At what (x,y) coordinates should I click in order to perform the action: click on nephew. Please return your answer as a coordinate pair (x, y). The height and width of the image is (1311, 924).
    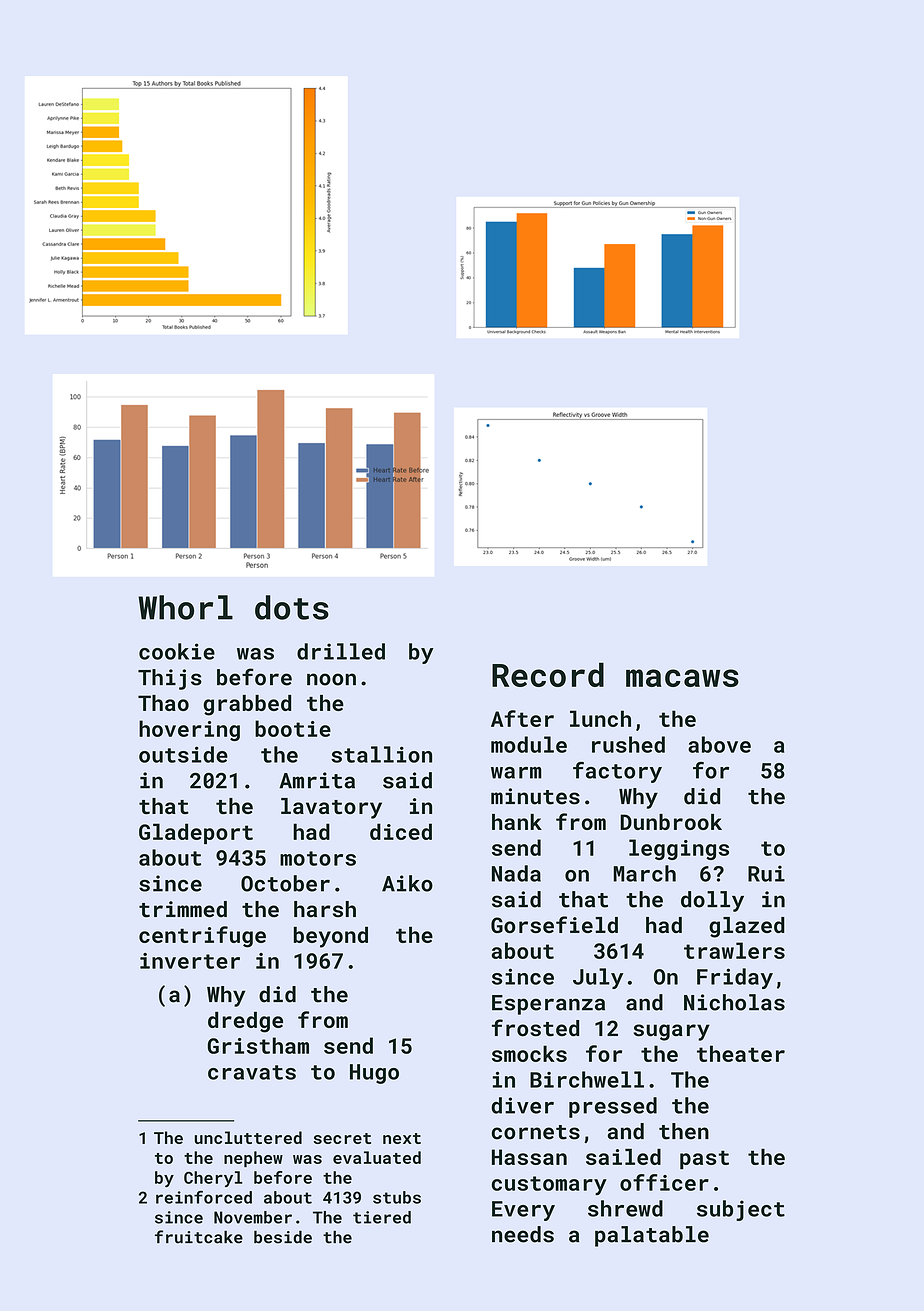
    Looking at the image, I should click on (253, 1159).
